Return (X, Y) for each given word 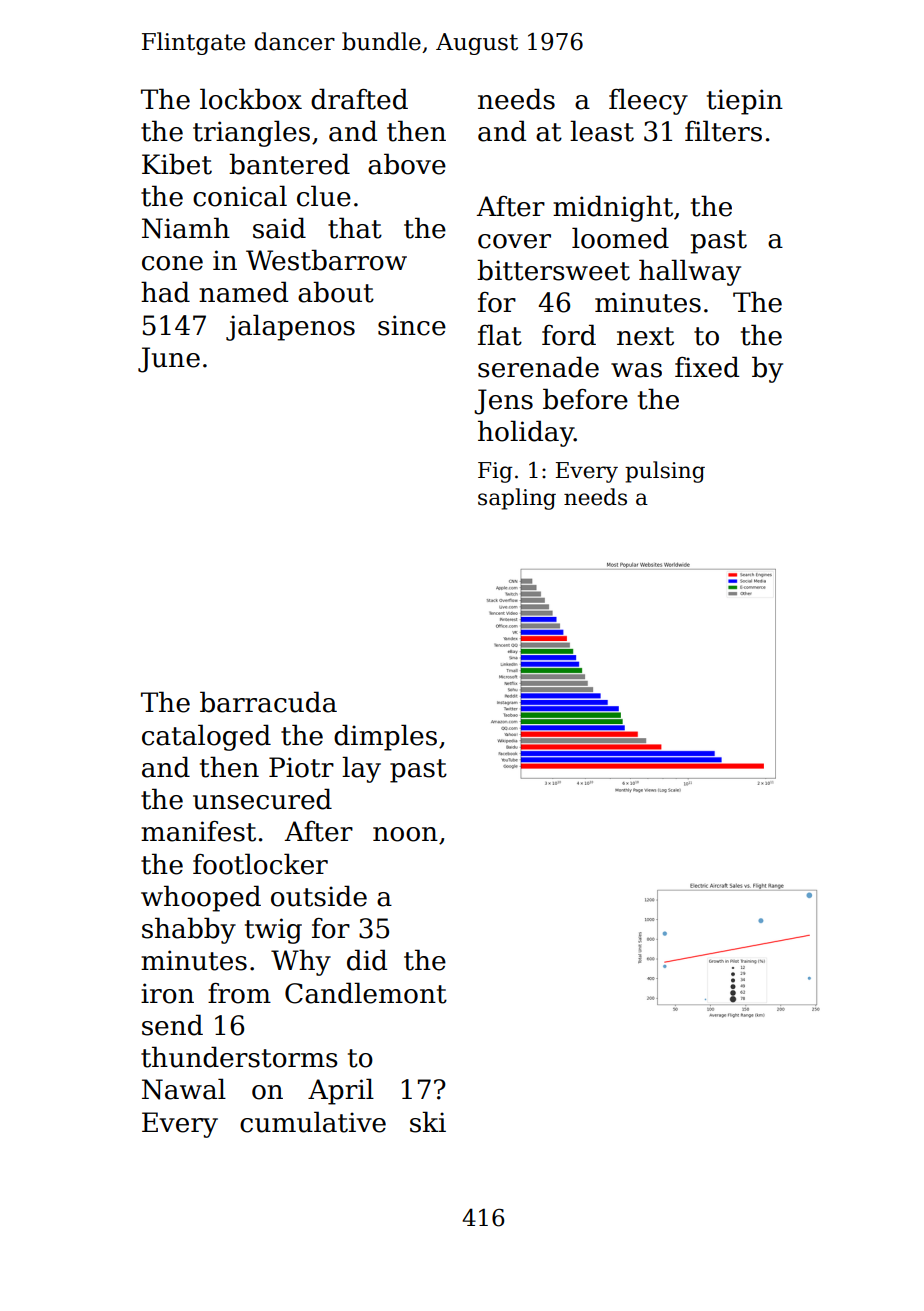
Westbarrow (326, 260)
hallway (690, 272)
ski (428, 1122)
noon (405, 834)
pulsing (665, 472)
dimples (385, 737)
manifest (198, 831)
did (367, 960)
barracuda (268, 702)
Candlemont (366, 993)
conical (240, 196)
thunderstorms (239, 1057)
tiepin (745, 102)
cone (172, 263)
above (407, 164)
